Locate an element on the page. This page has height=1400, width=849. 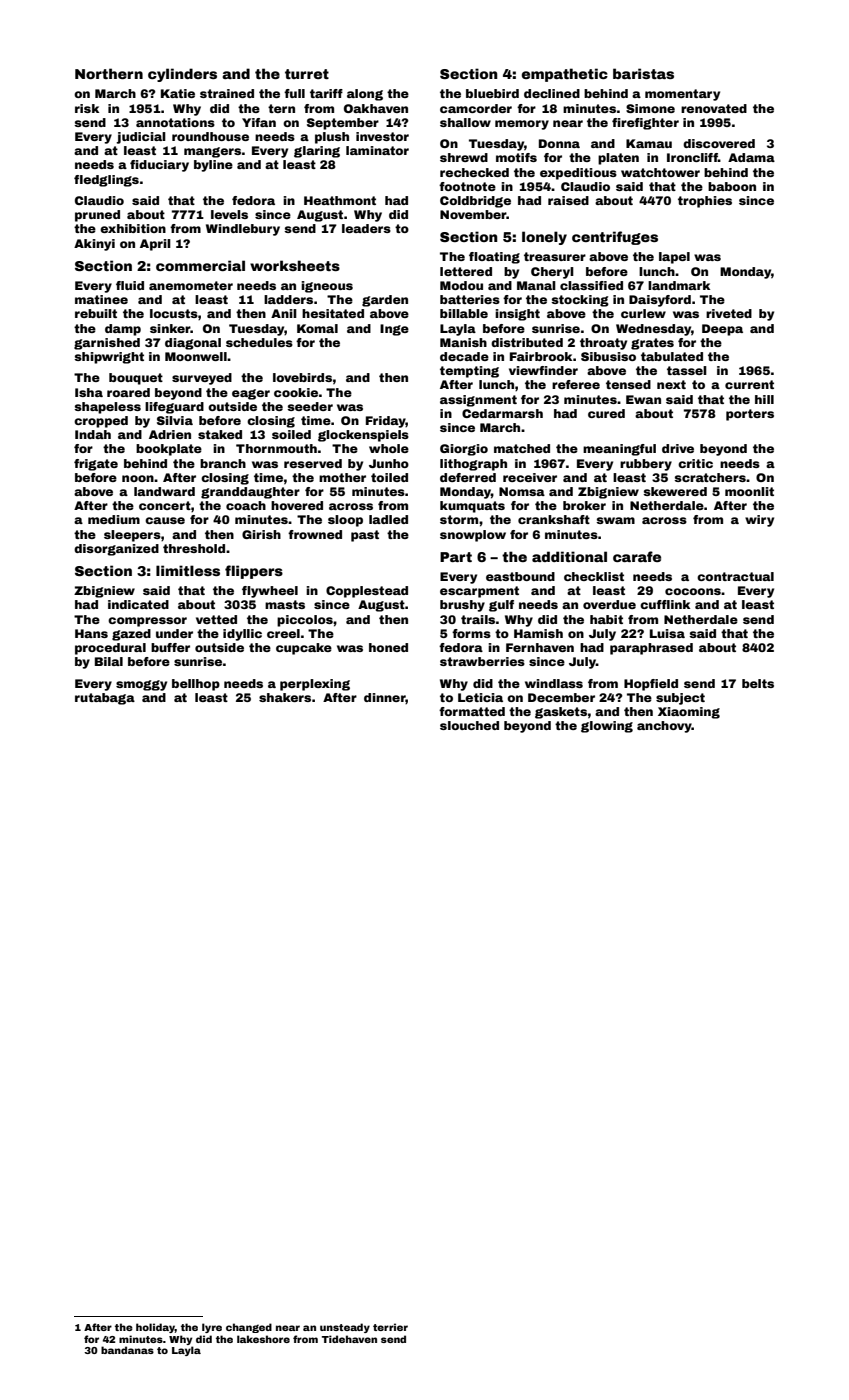
glowing is located at coordinates (607, 727).
